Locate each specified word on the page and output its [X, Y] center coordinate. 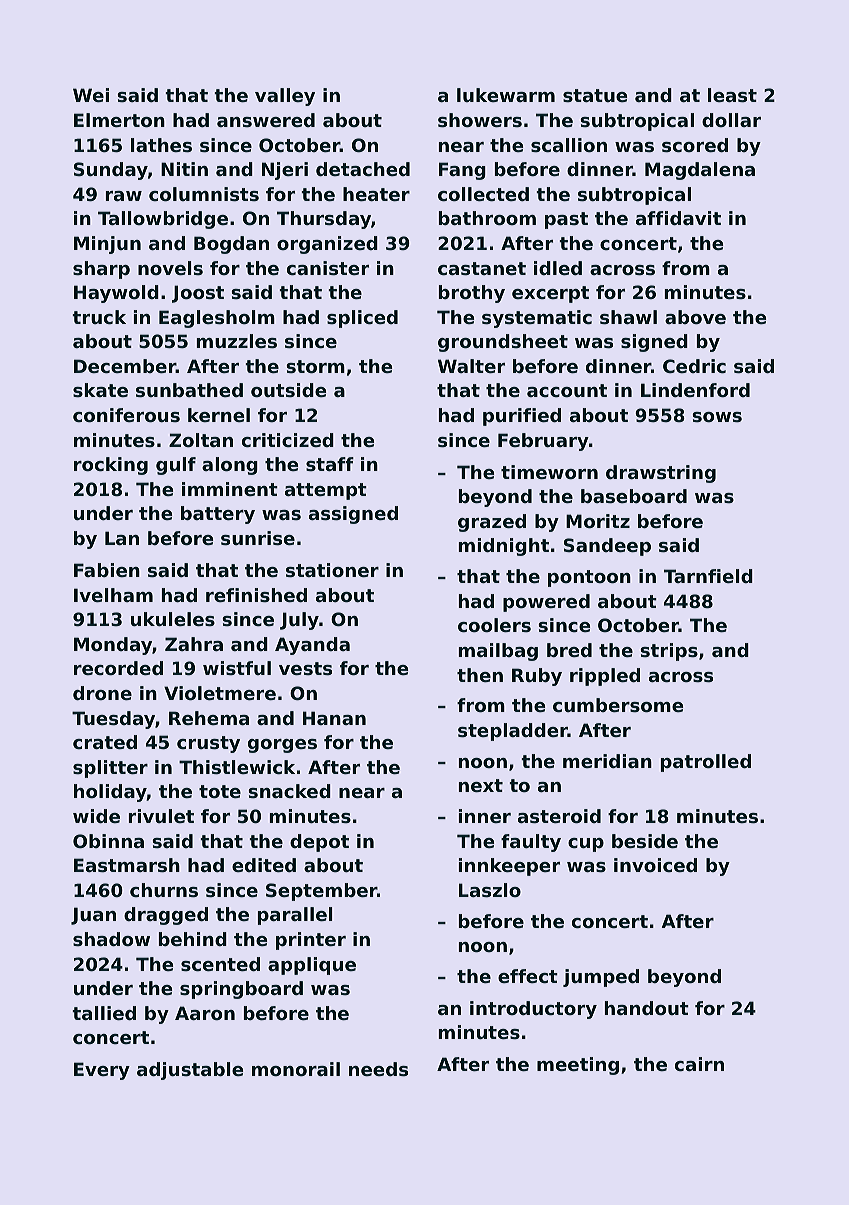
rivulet [161, 816]
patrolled [706, 763]
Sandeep [607, 547]
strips [669, 652]
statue [595, 95]
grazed [492, 523]
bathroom [487, 218]
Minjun [107, 245]
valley [285, 97]
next [481, 785]
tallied [104, 1013]
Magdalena [700, 171]
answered [266, 120]
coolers [494, 625]
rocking [111, 466]
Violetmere [220, 693]
